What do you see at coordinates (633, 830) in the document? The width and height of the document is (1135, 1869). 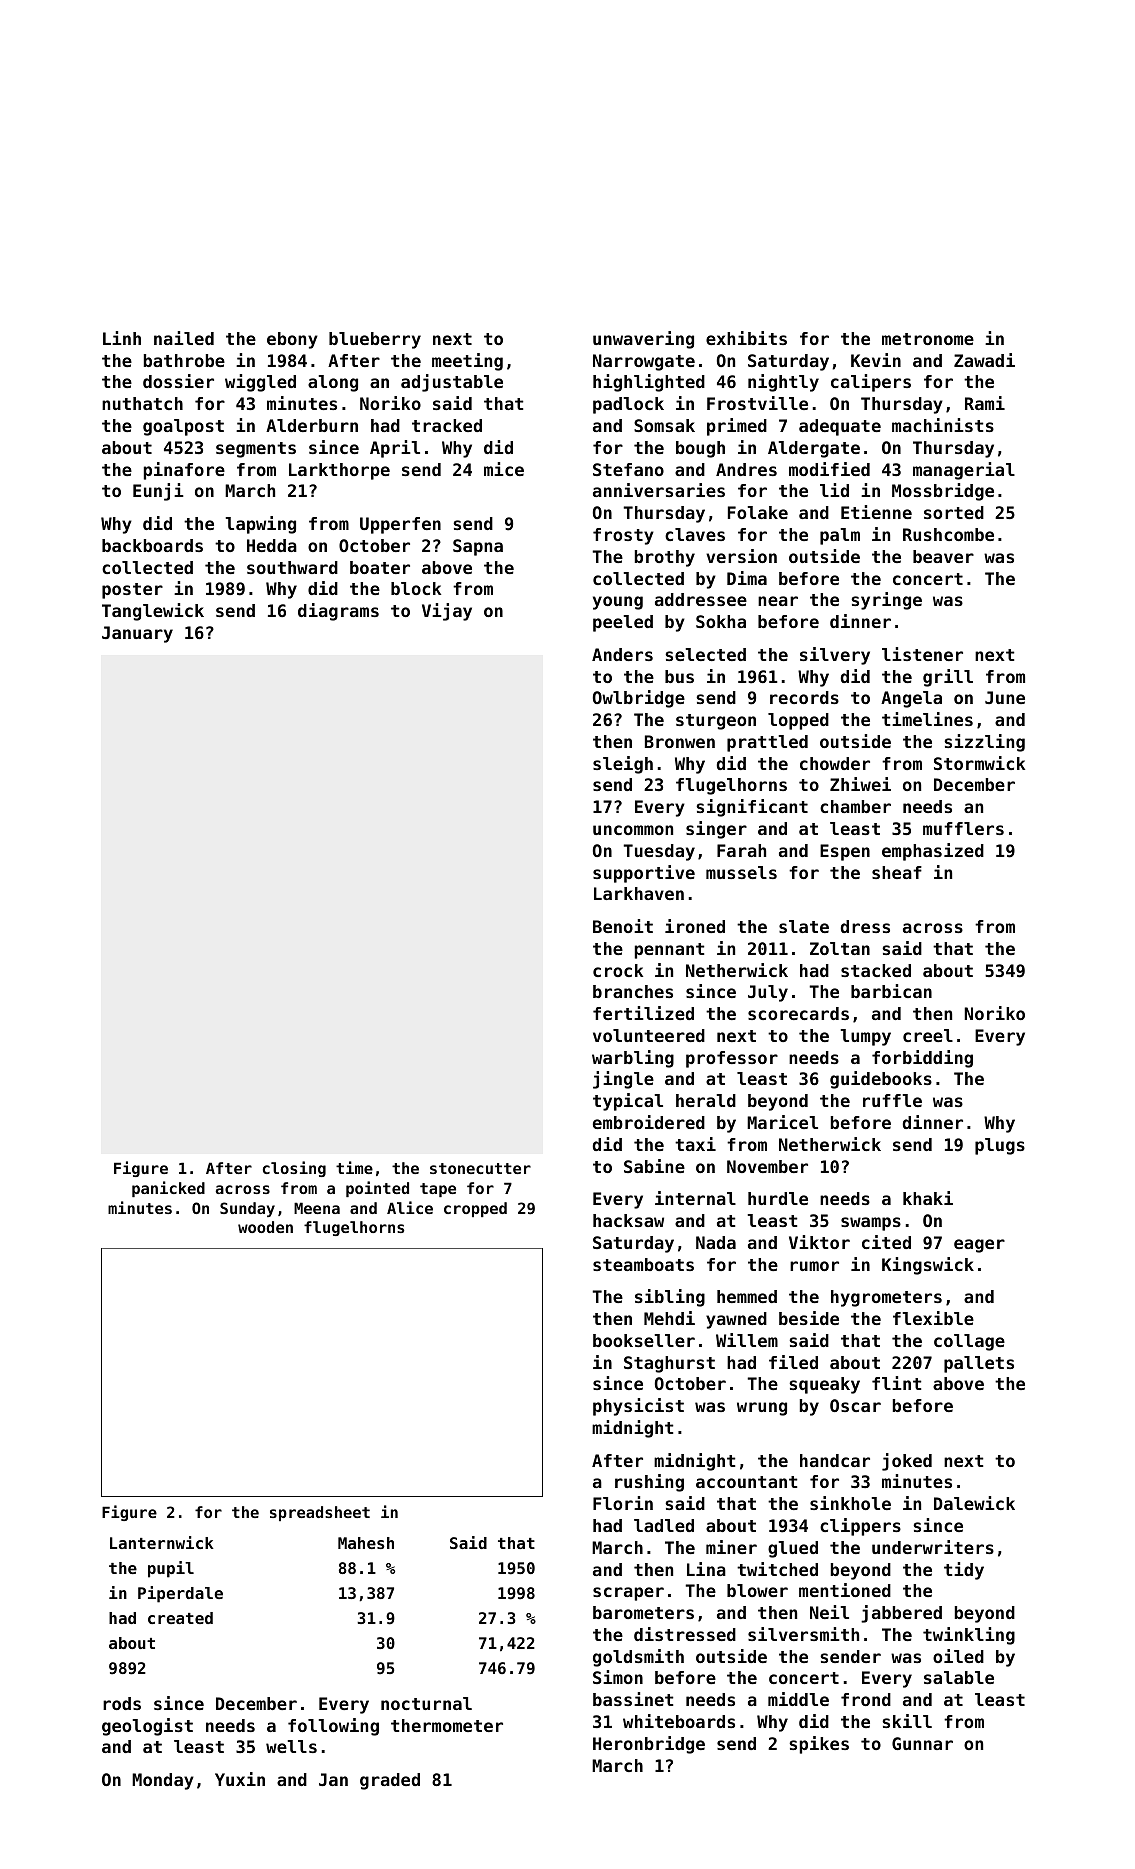 I see `uncommon` at bounding box center [633, 830].
